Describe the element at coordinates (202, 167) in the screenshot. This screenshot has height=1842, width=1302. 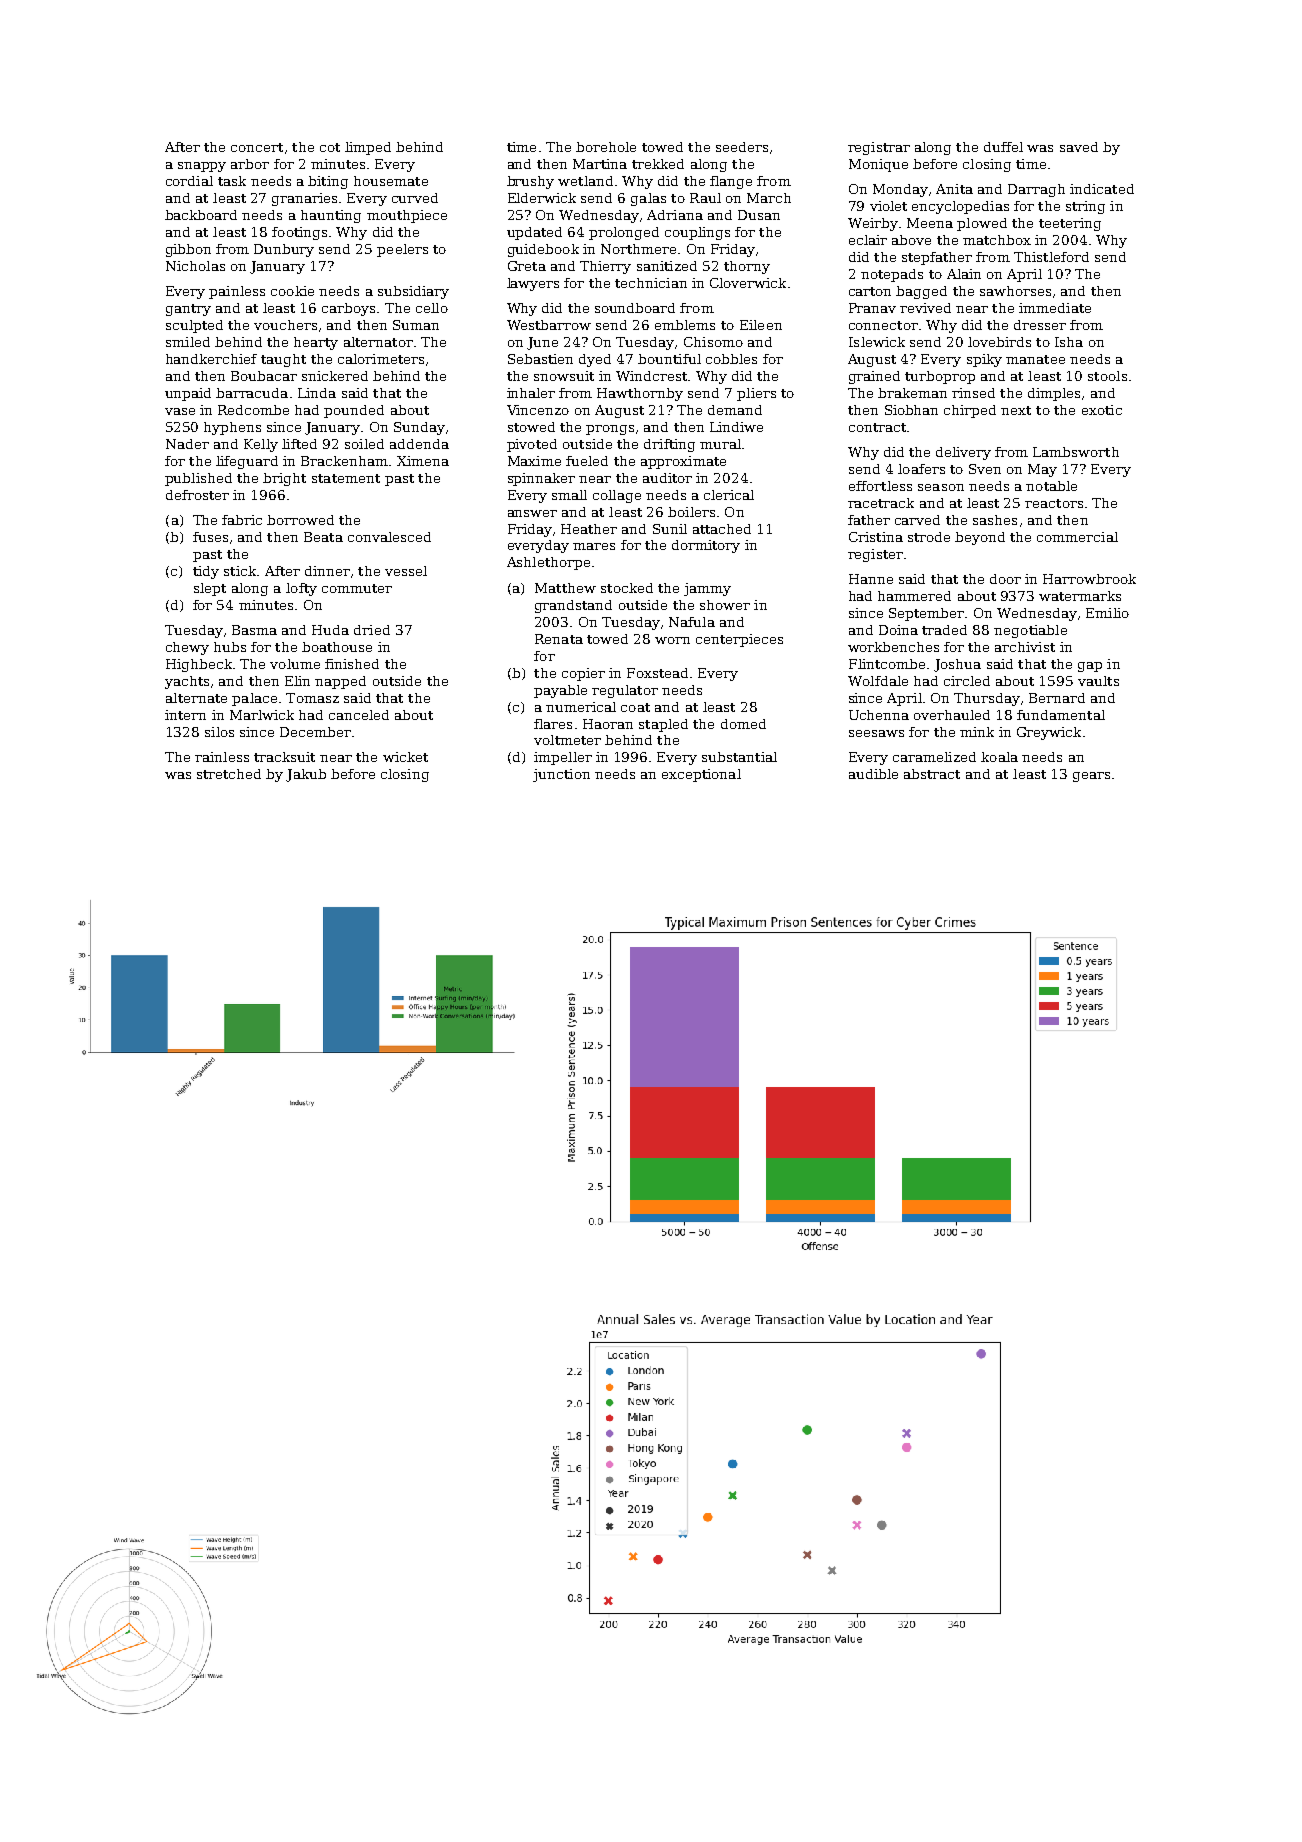
I see `snappy` at that location.
